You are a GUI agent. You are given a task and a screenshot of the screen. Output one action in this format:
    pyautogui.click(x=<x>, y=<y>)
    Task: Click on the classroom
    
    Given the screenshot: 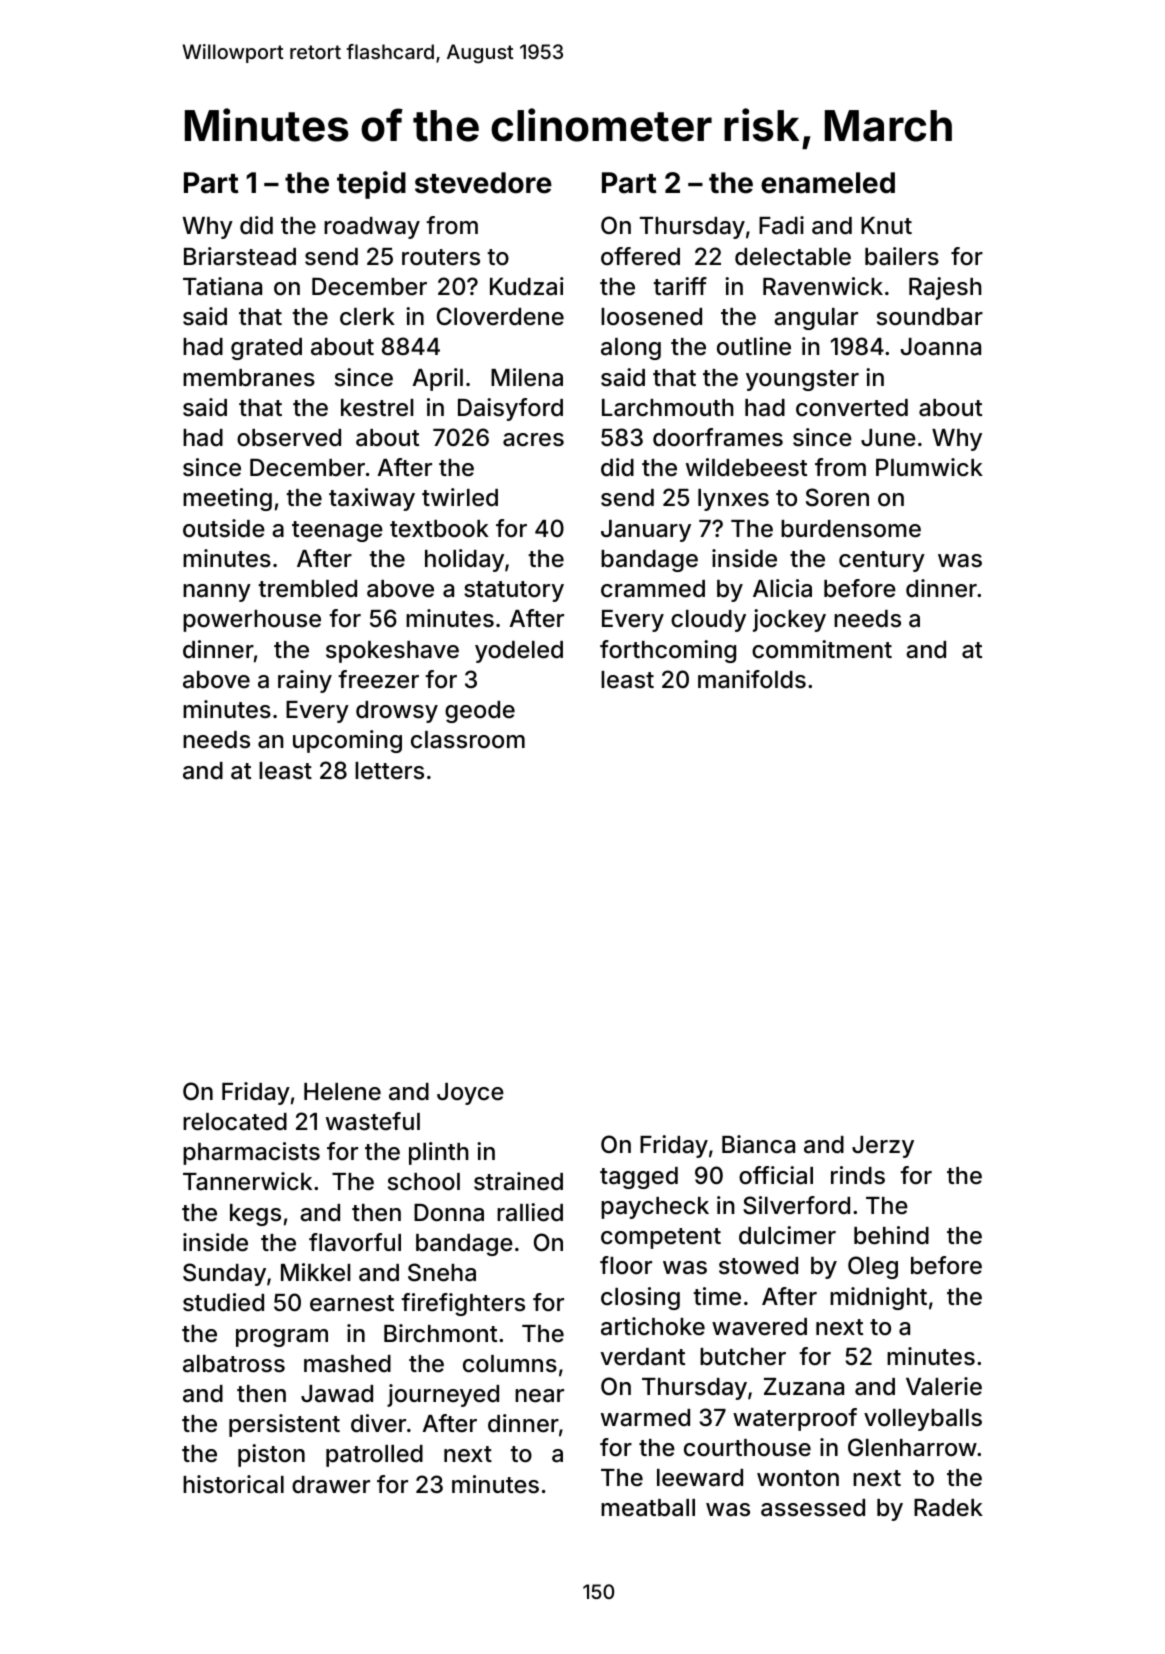 What is the action you would take?
    pyautogui.click(x=468, y=740)
